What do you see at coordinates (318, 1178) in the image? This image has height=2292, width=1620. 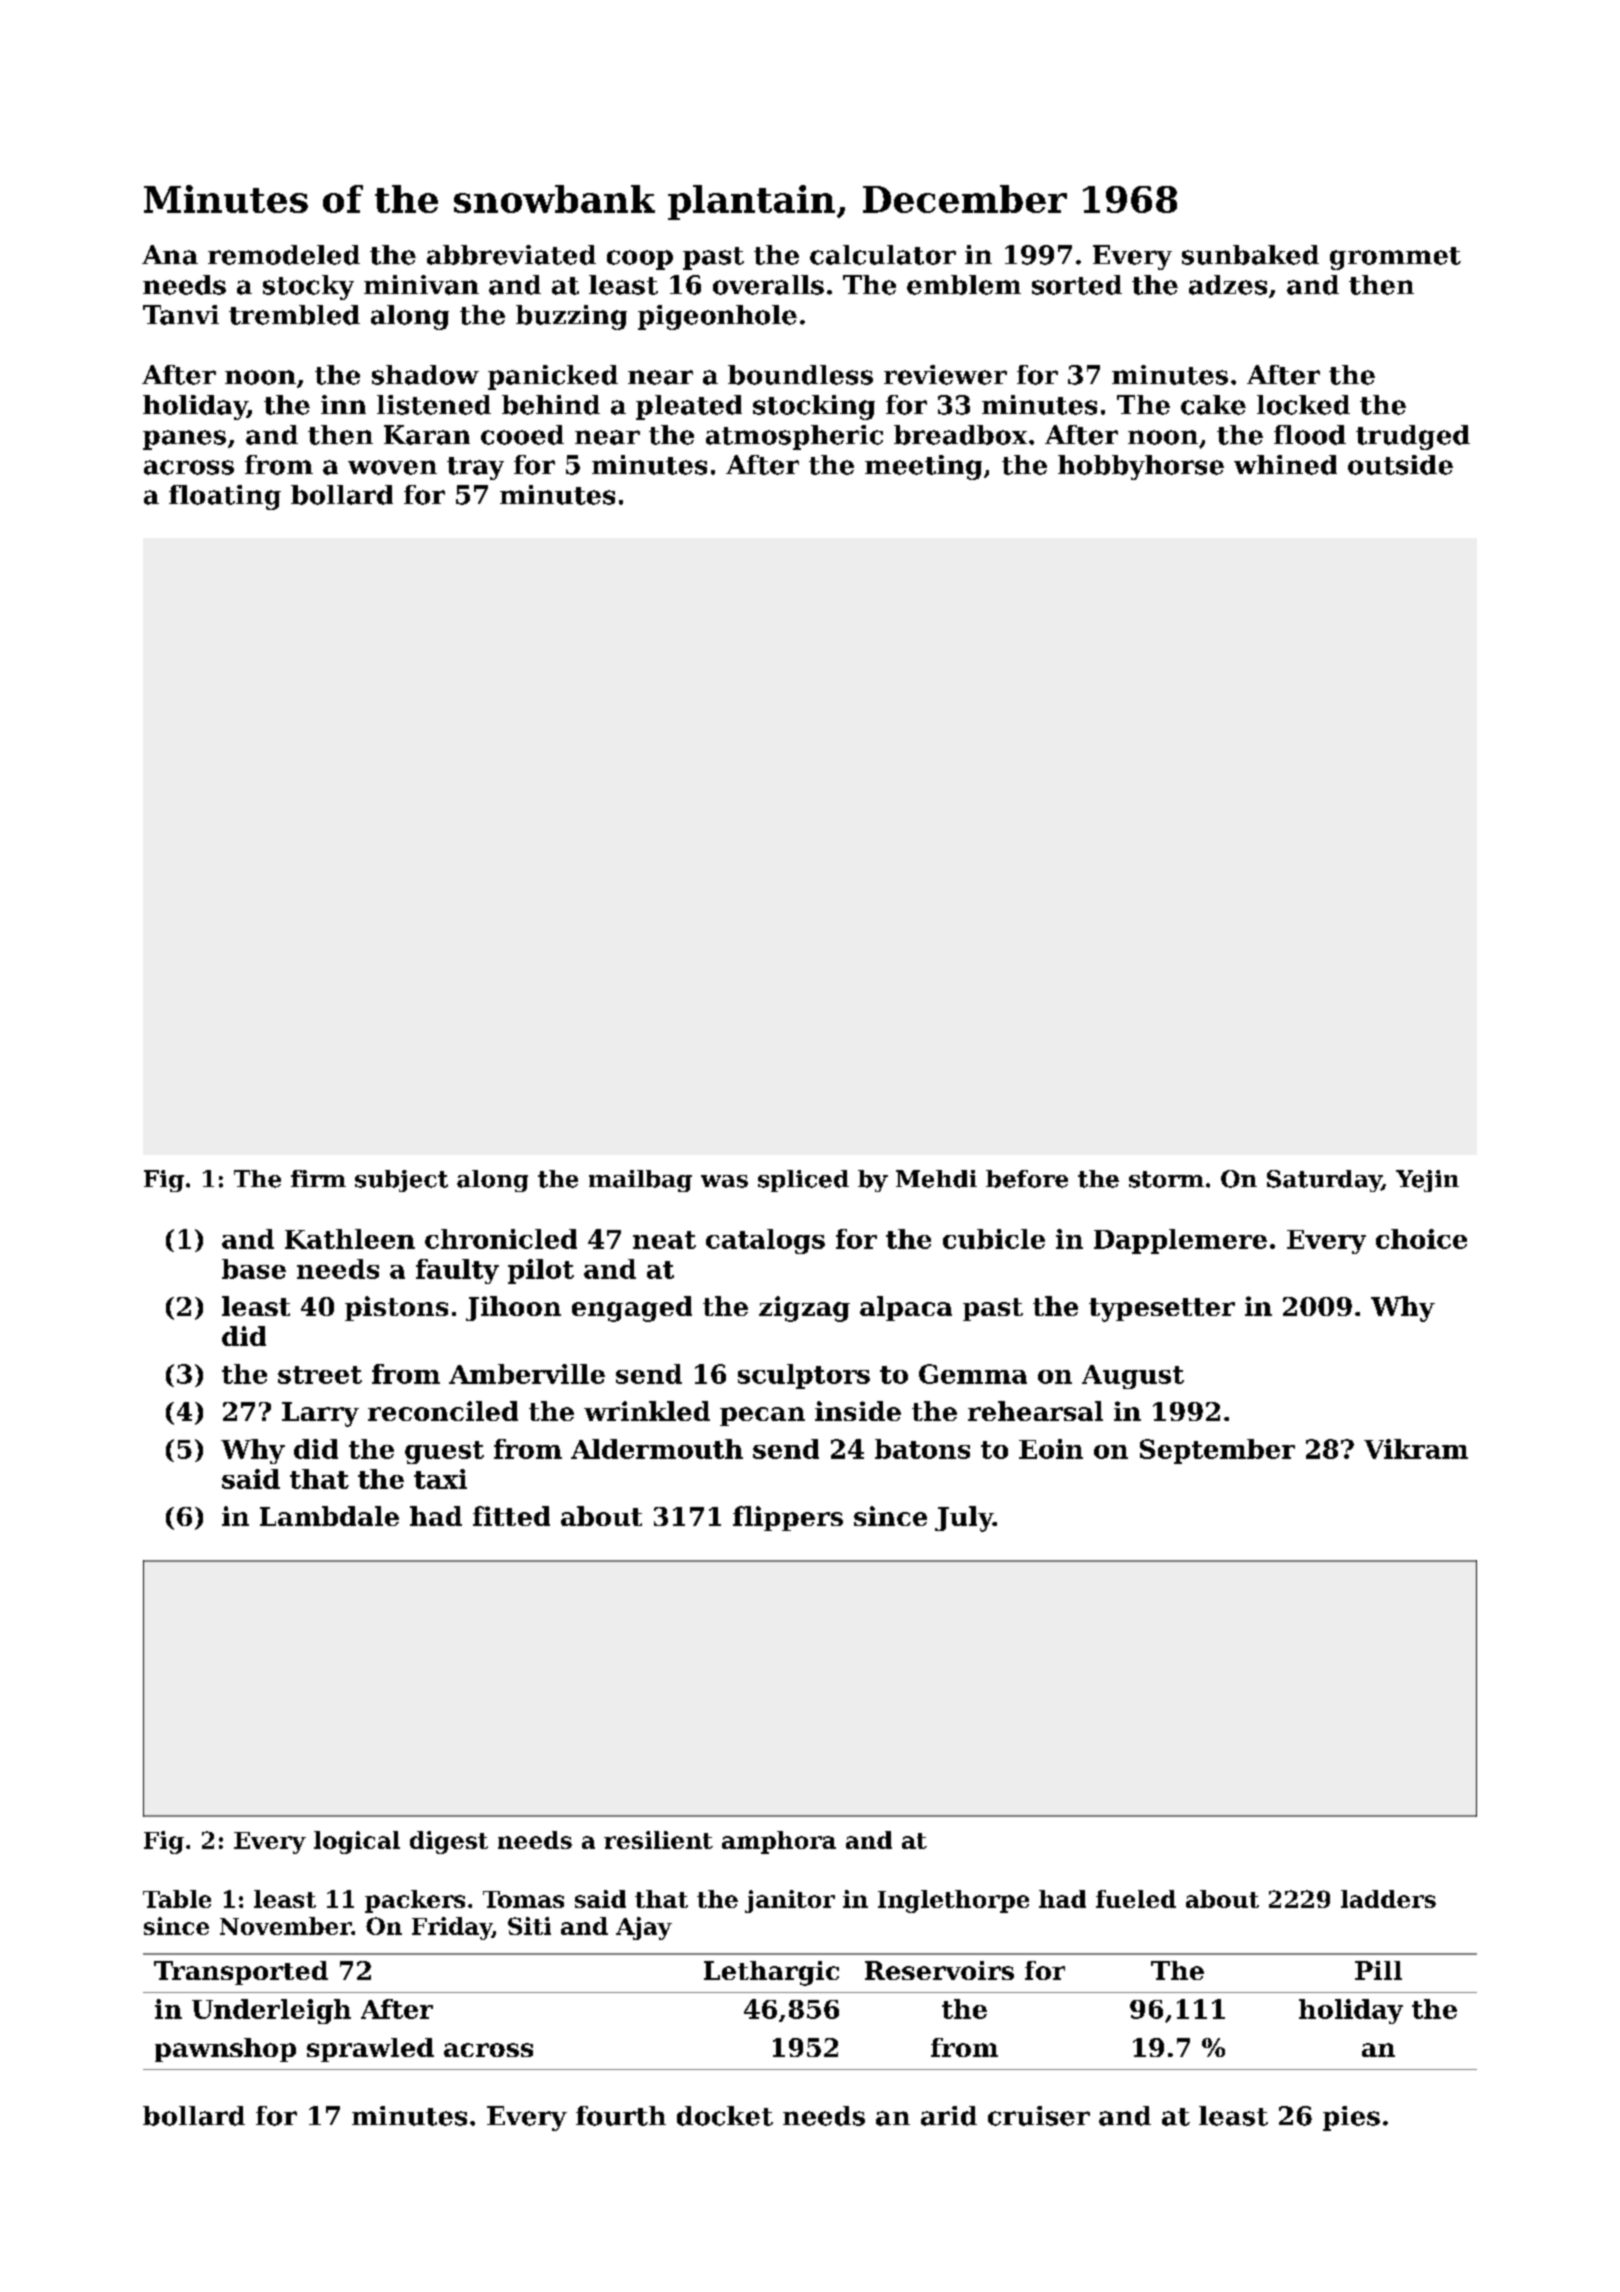 I see `firm` at bounding box center [318, 1178].
